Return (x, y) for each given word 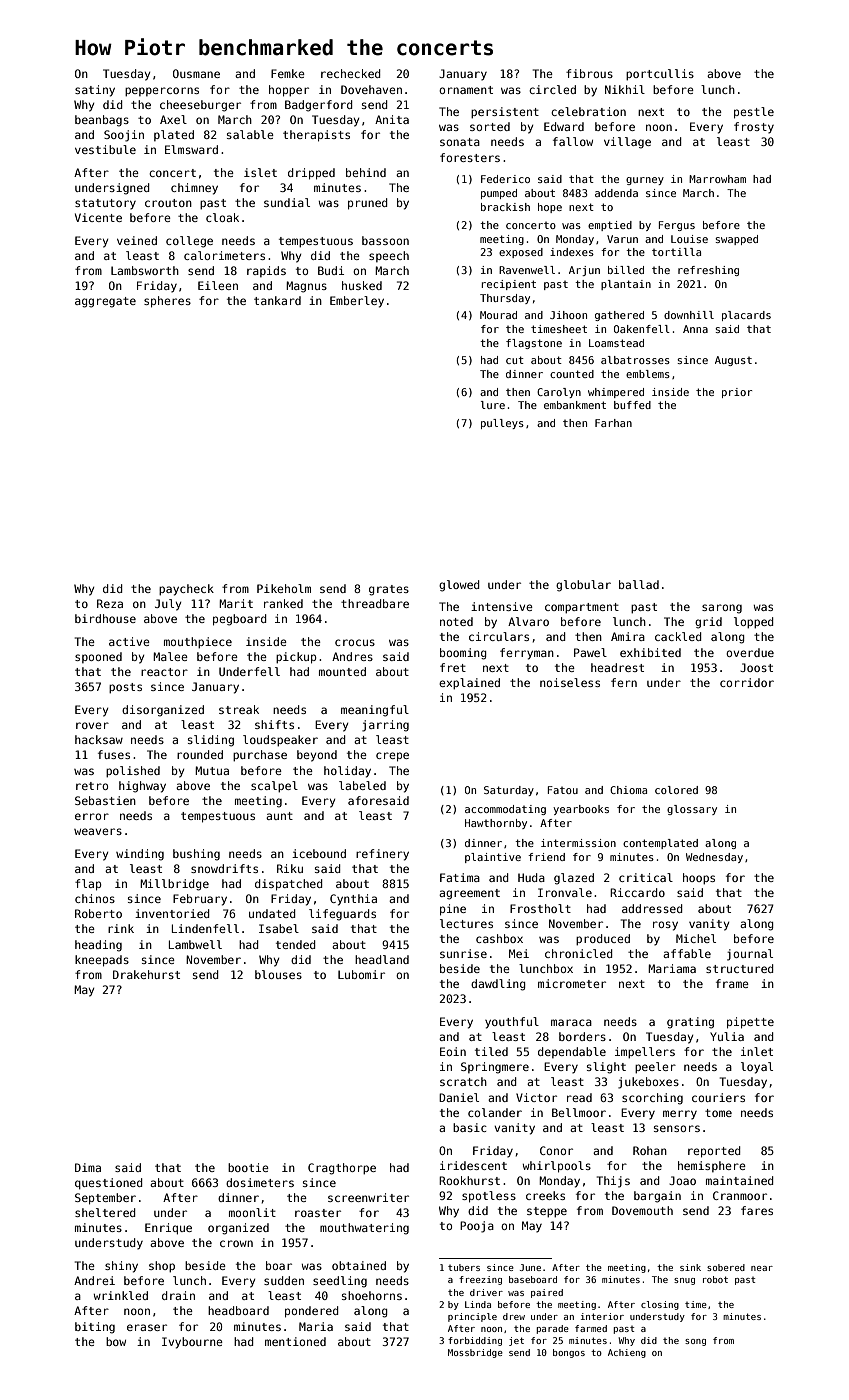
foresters (470, 157)
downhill (689, 315)
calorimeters (224, 255)
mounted (342, 671)
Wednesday (714, 858)
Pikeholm (284, 588)
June (530, 1267)
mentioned (295, 1341)
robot (715, 1279)
